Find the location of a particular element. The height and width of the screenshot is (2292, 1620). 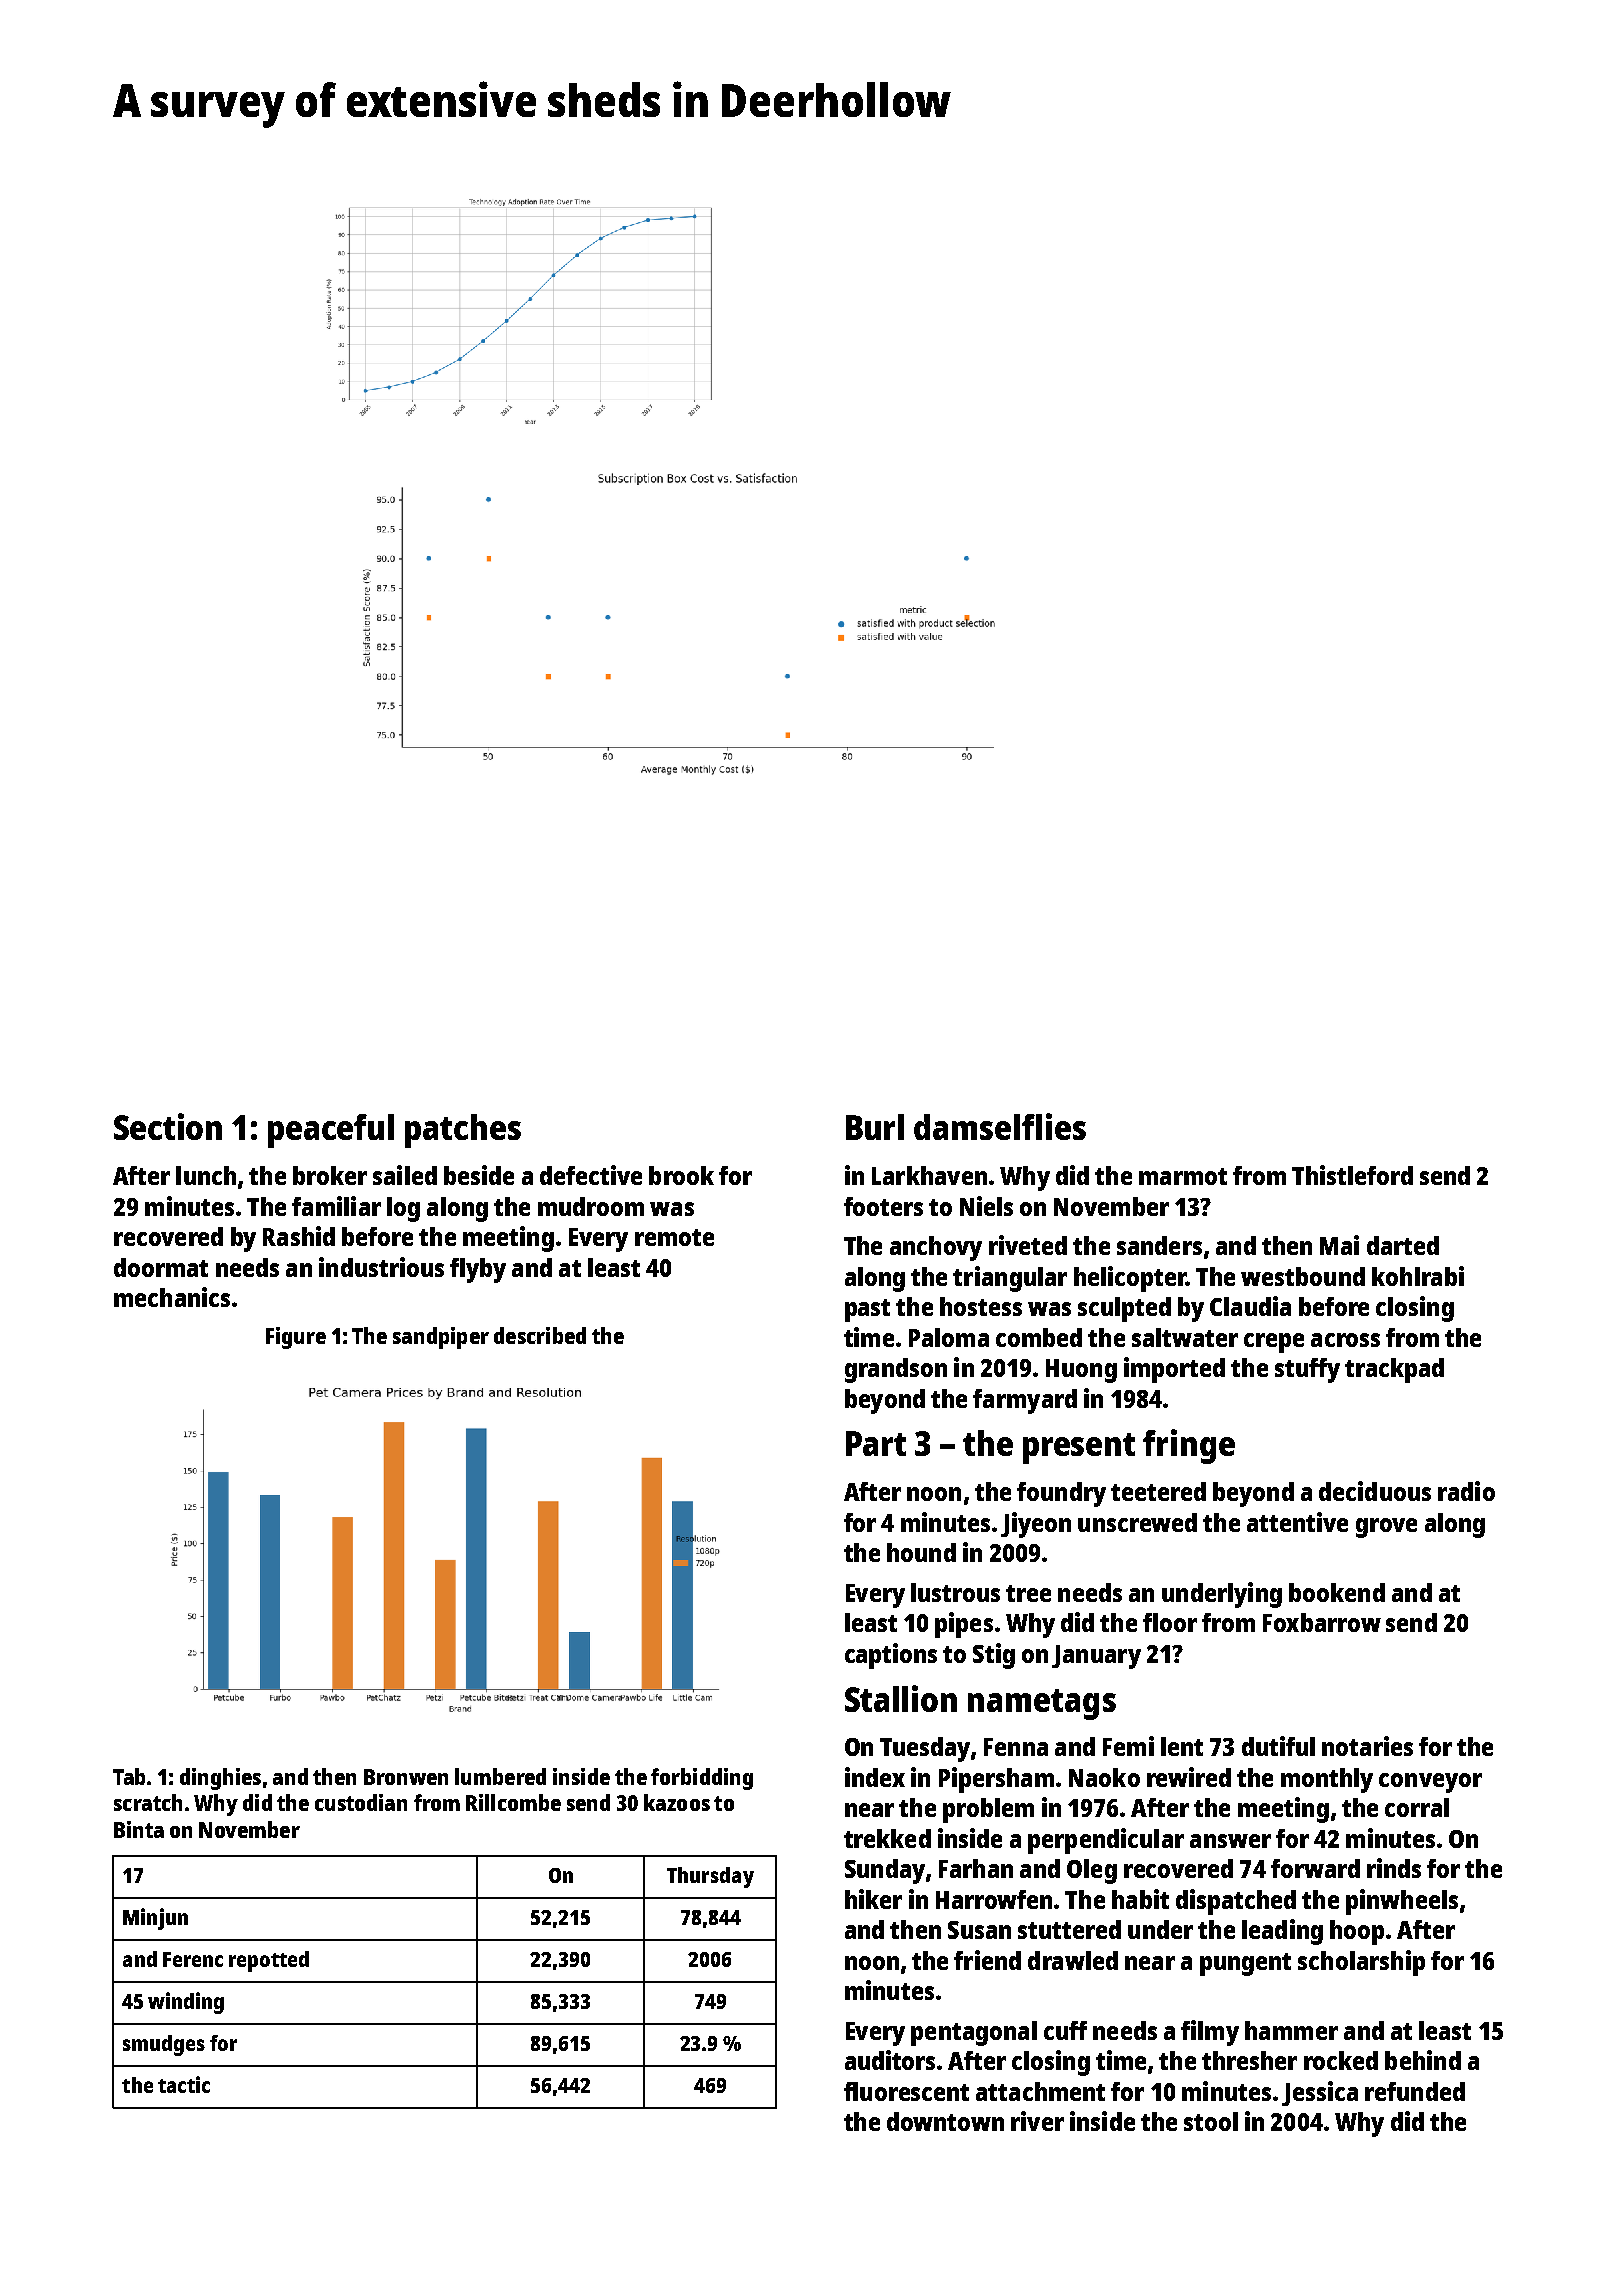

deciduous is located at coordinates (1375, 1491).
